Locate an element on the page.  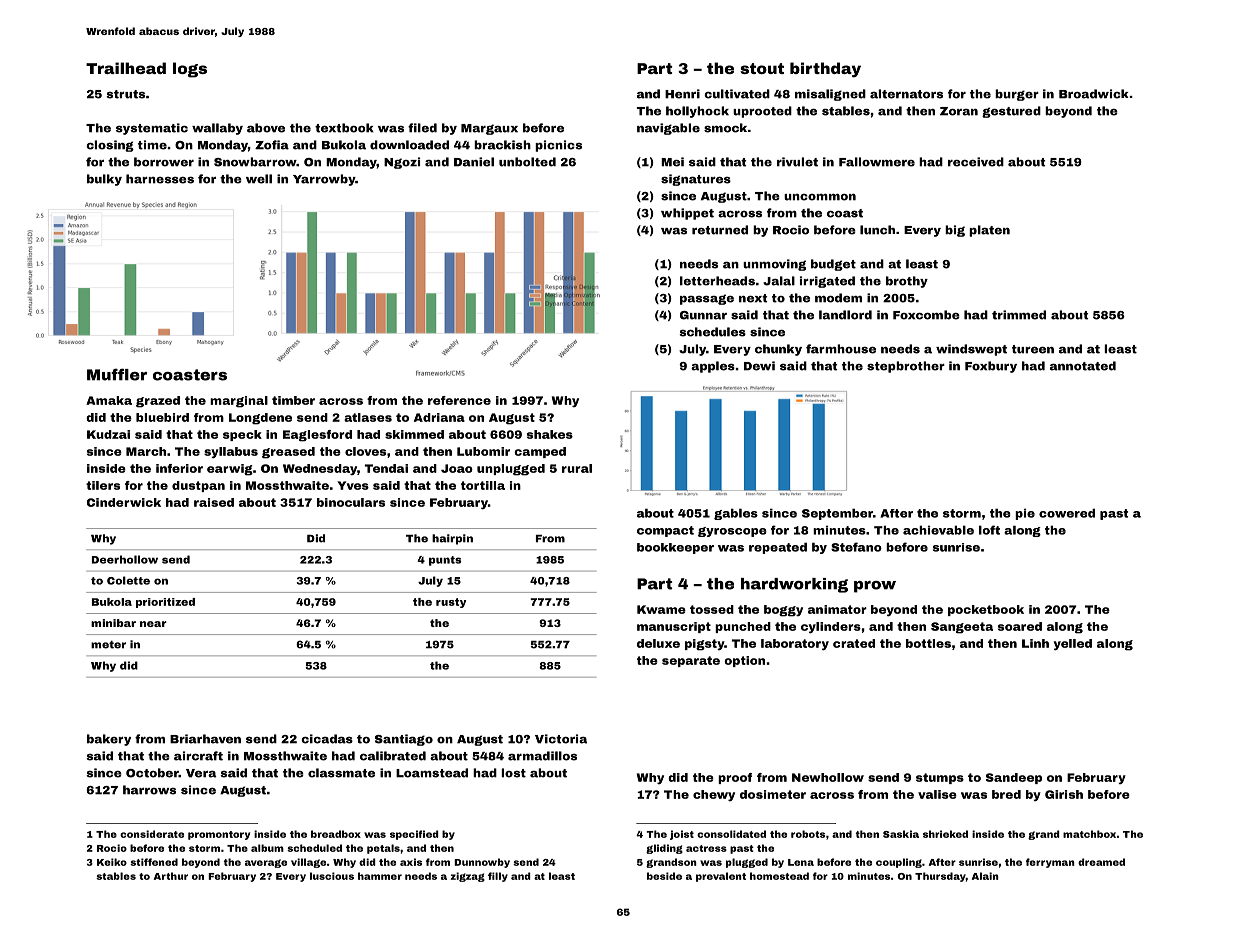
breadbox is located at coordinates (336, 834).
